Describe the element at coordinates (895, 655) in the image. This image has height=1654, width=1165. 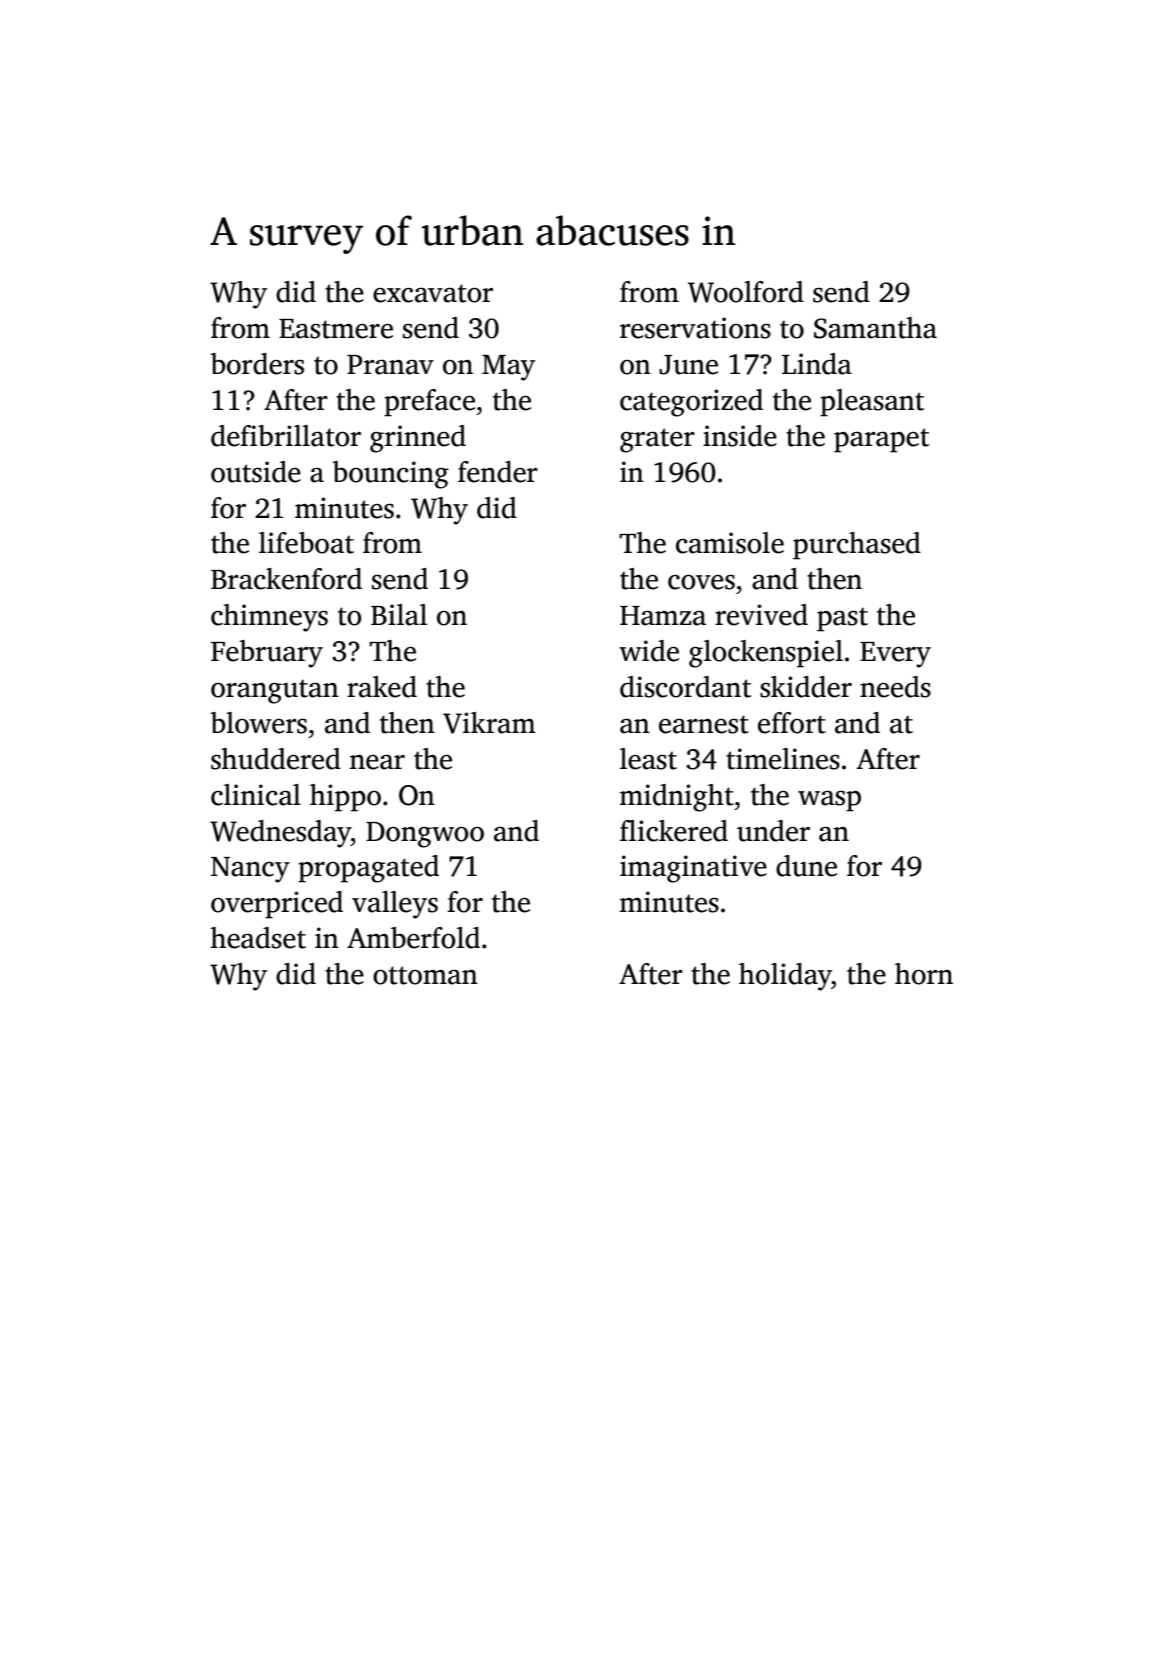
I see `Every` at that location.
